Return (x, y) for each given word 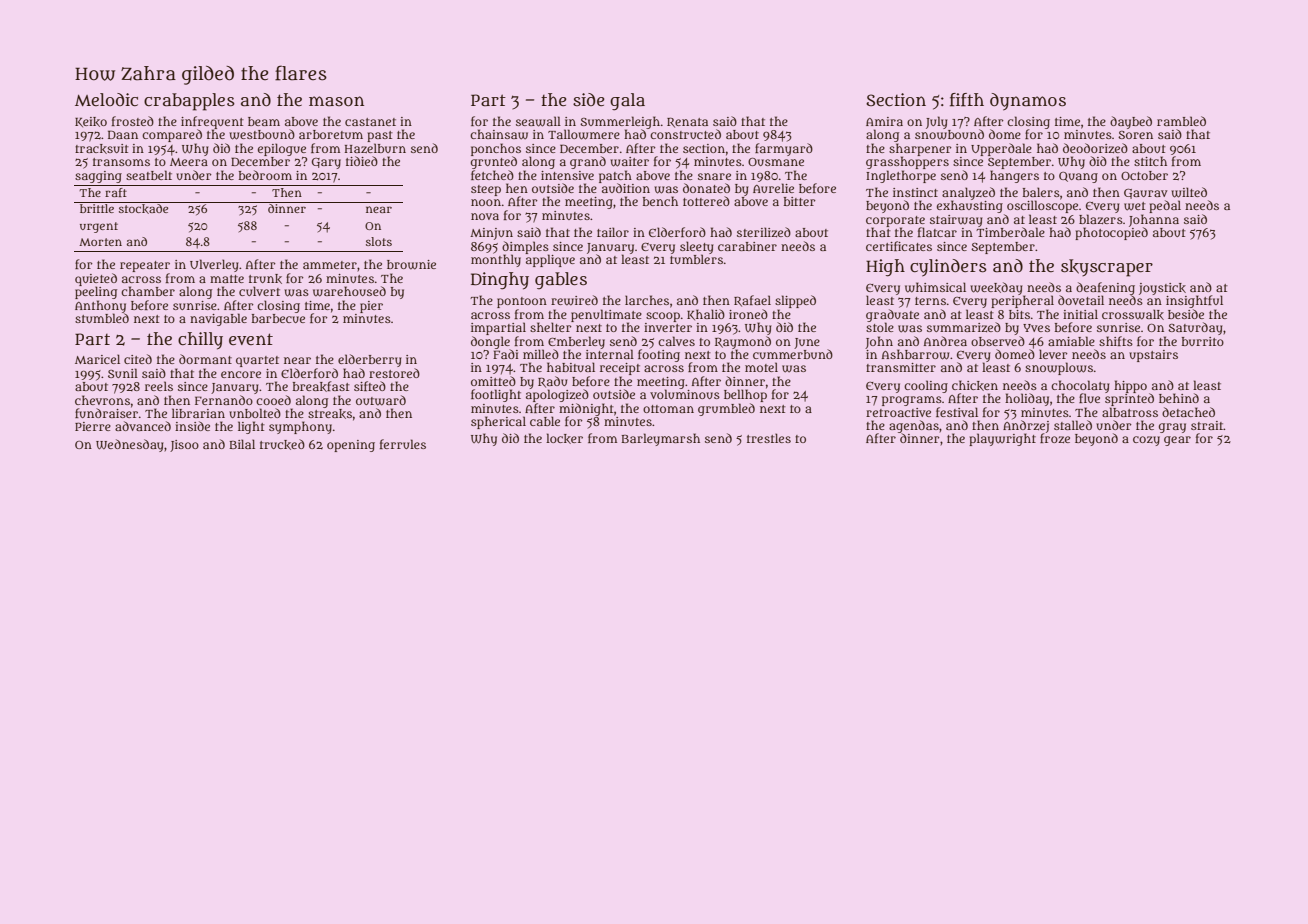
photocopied (1111, 233)
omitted (493, 381)
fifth (967, 100)
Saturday (1195, 328)
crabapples (189, 102)
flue (1089, 398)
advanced (143, 426)
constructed (685, 134)
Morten (100, 242)
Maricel (97, 359)
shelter (551, 327)
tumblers (696, 259)
